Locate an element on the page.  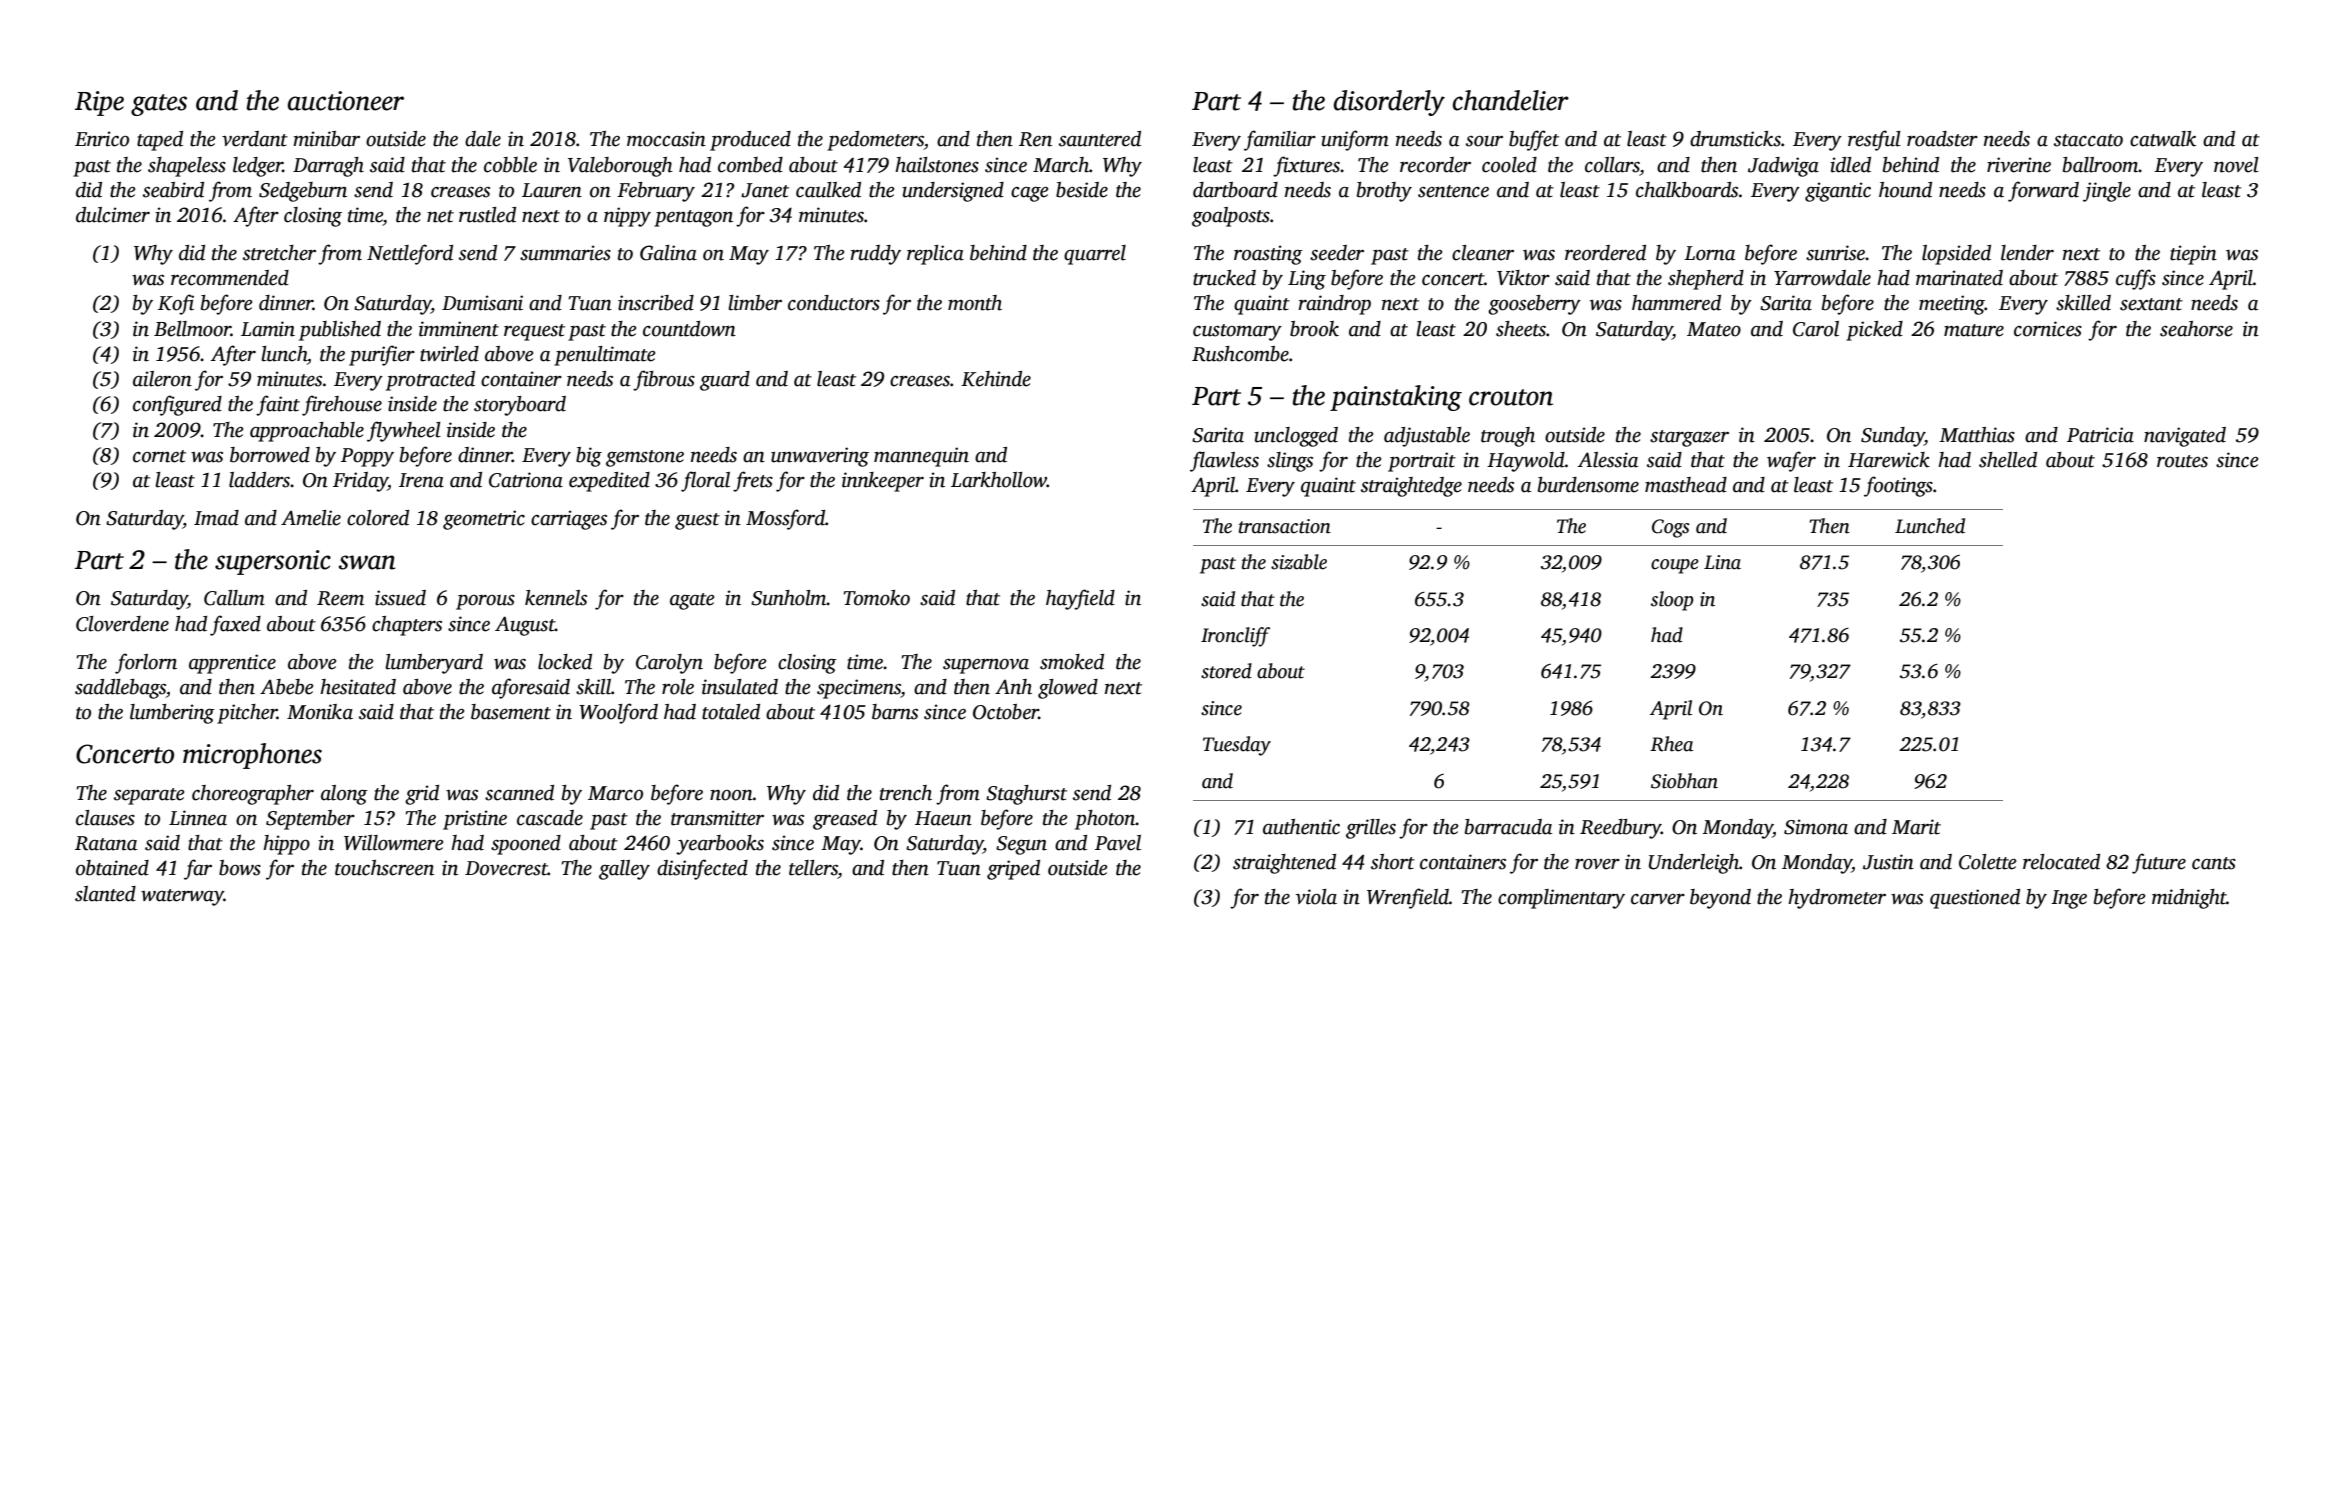
waterway is located at coordinates (182, 897).
